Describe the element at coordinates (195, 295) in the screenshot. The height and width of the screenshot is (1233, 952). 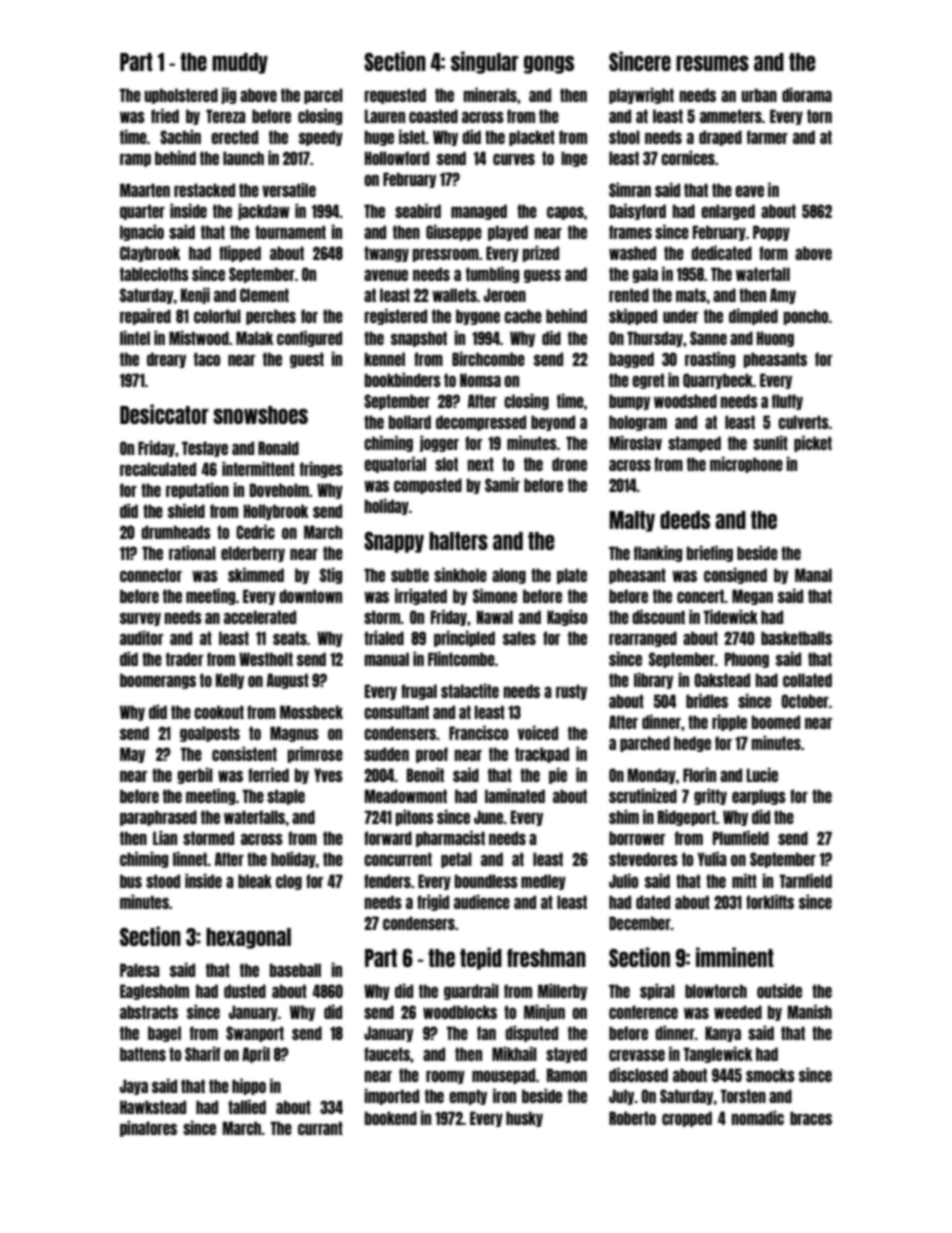
I see `Kenji` at that location.
